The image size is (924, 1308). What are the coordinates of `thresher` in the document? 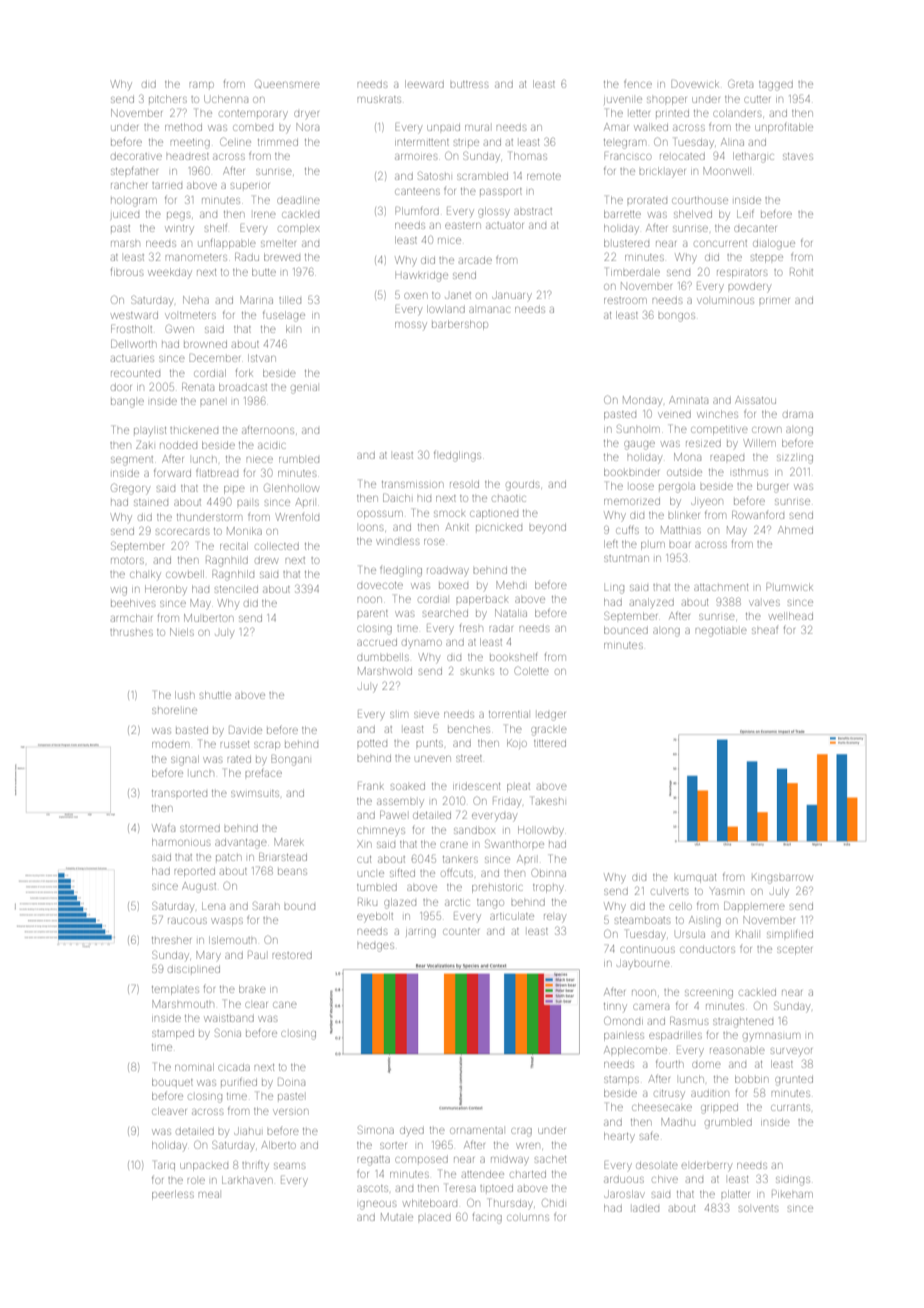 It's located at (171, 940).
